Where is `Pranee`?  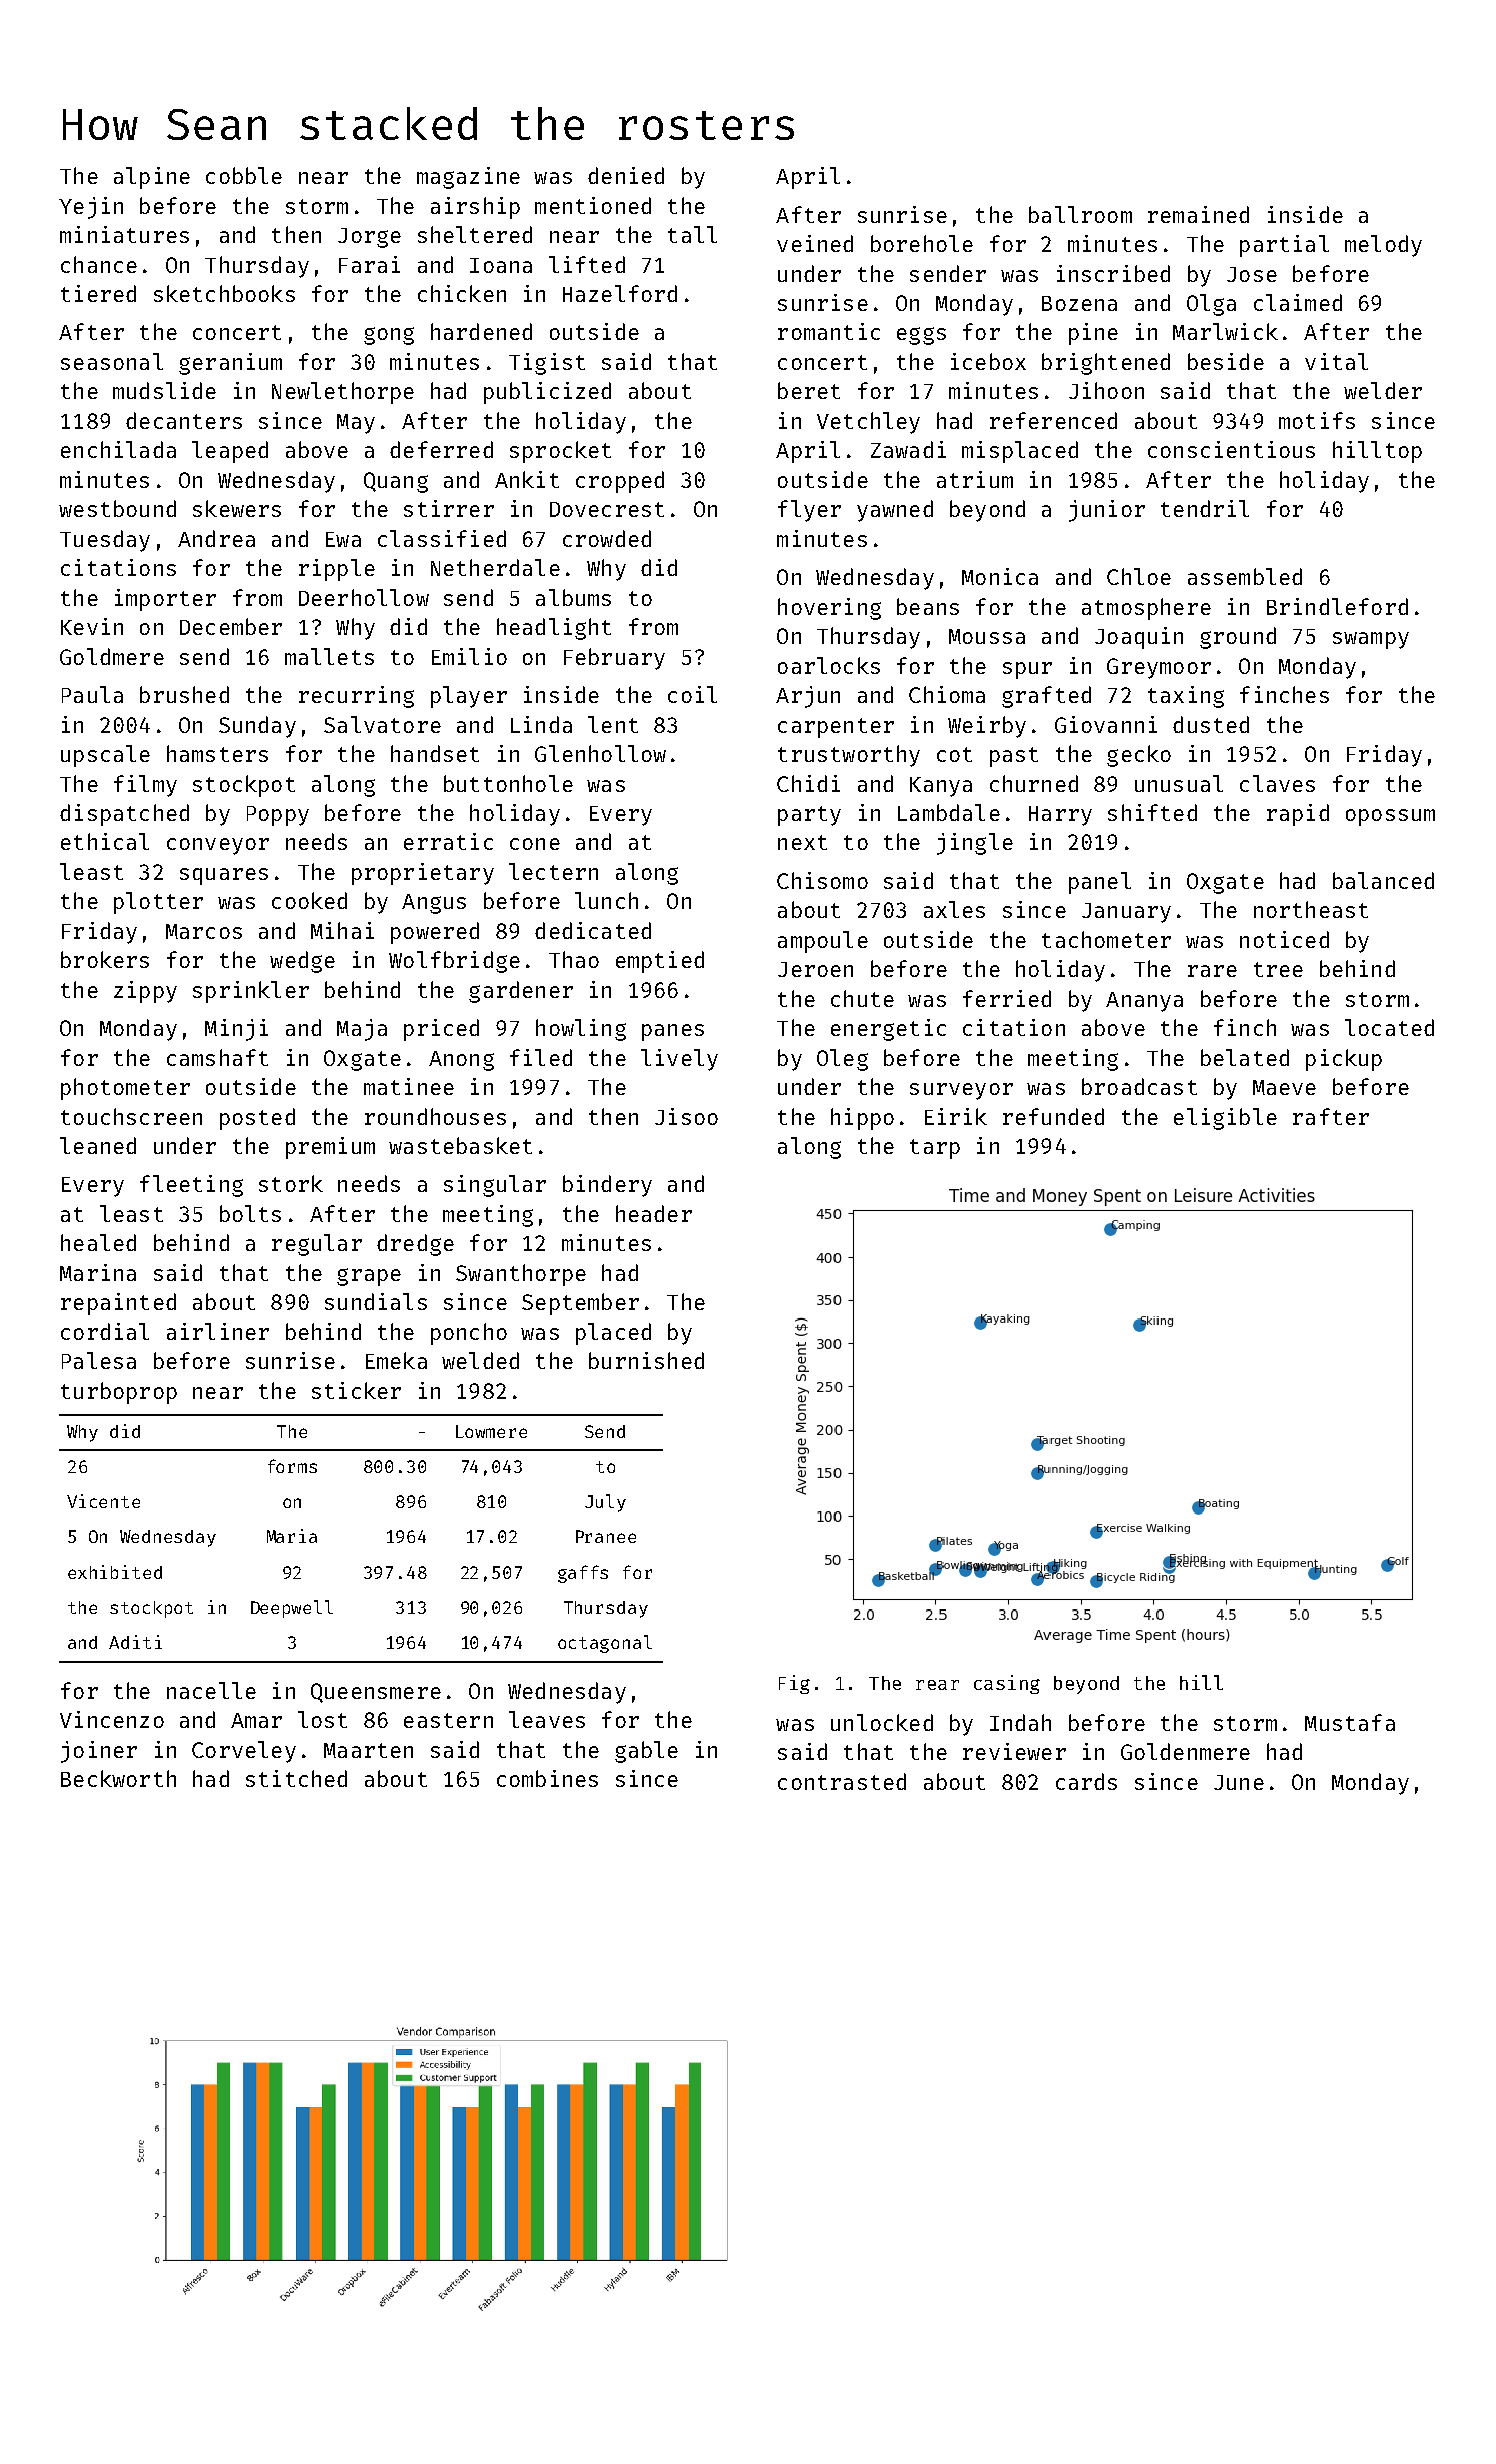 Pranee is located at coordinates (606, 1536).
